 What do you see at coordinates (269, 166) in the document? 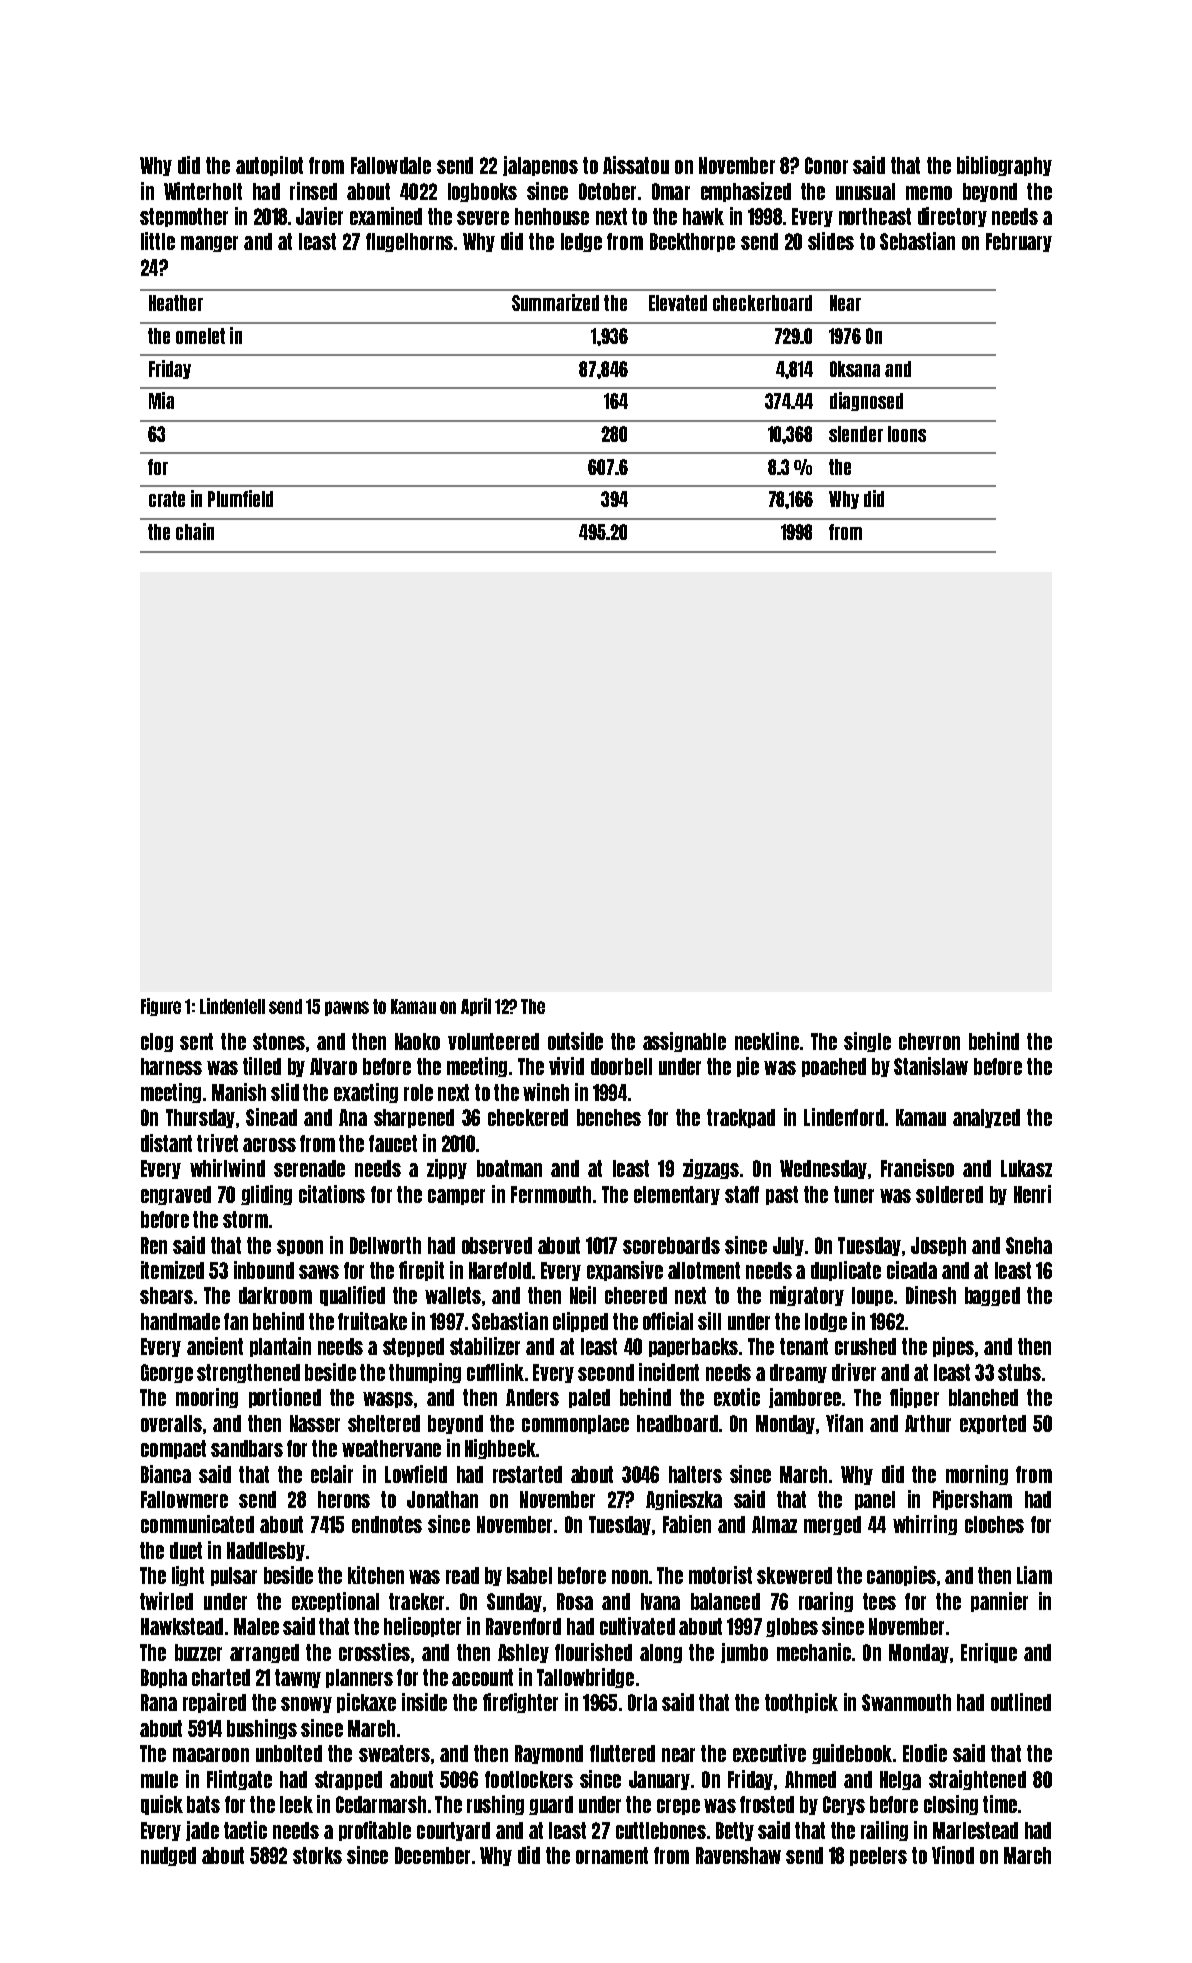
I see `autopilot` at bounding box center [269, 166].
